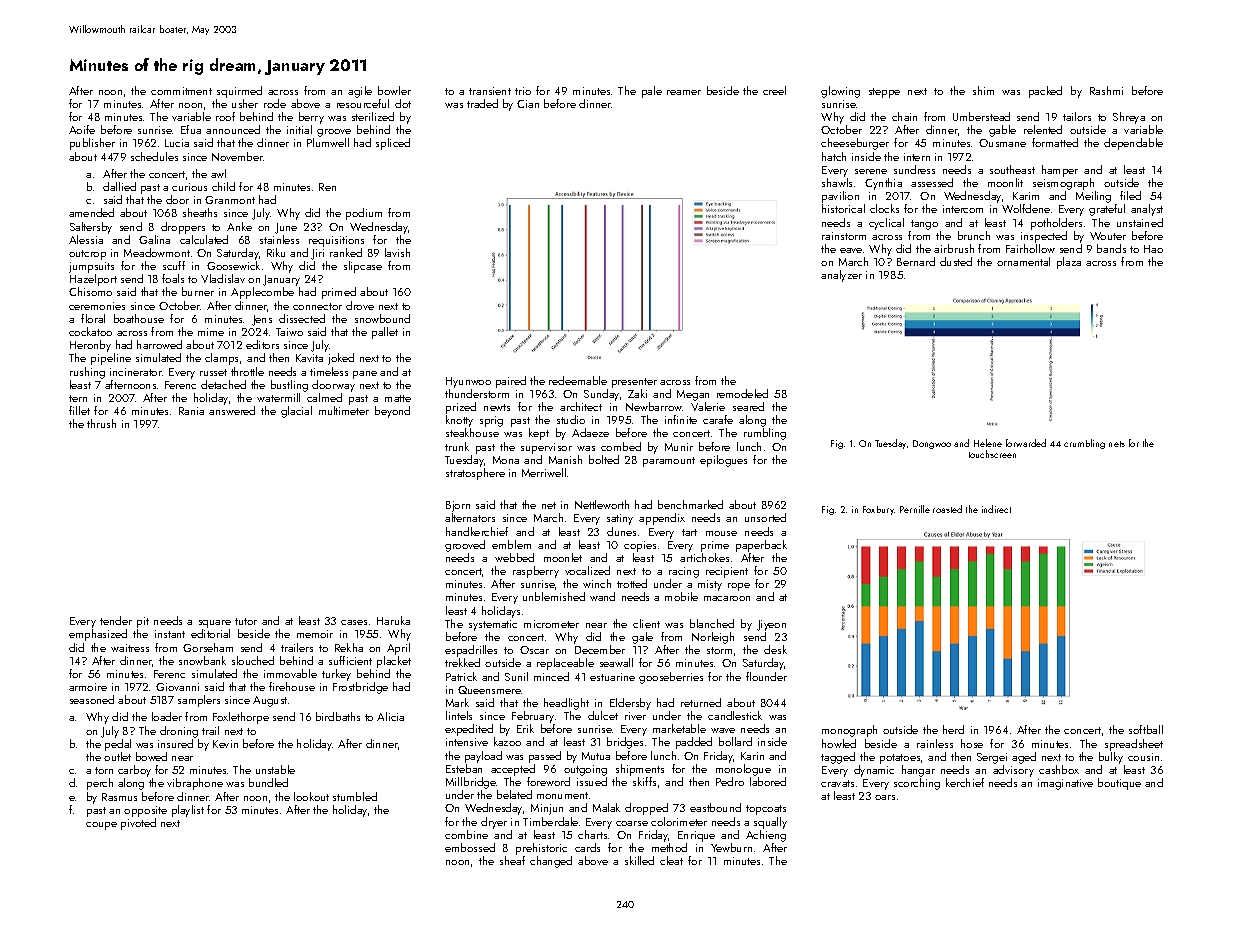 The width and height of the screenshot is (1233, 952). Describe the element at coordinates (82, 129) in the screenshot. I see `Aoife` at that location.
